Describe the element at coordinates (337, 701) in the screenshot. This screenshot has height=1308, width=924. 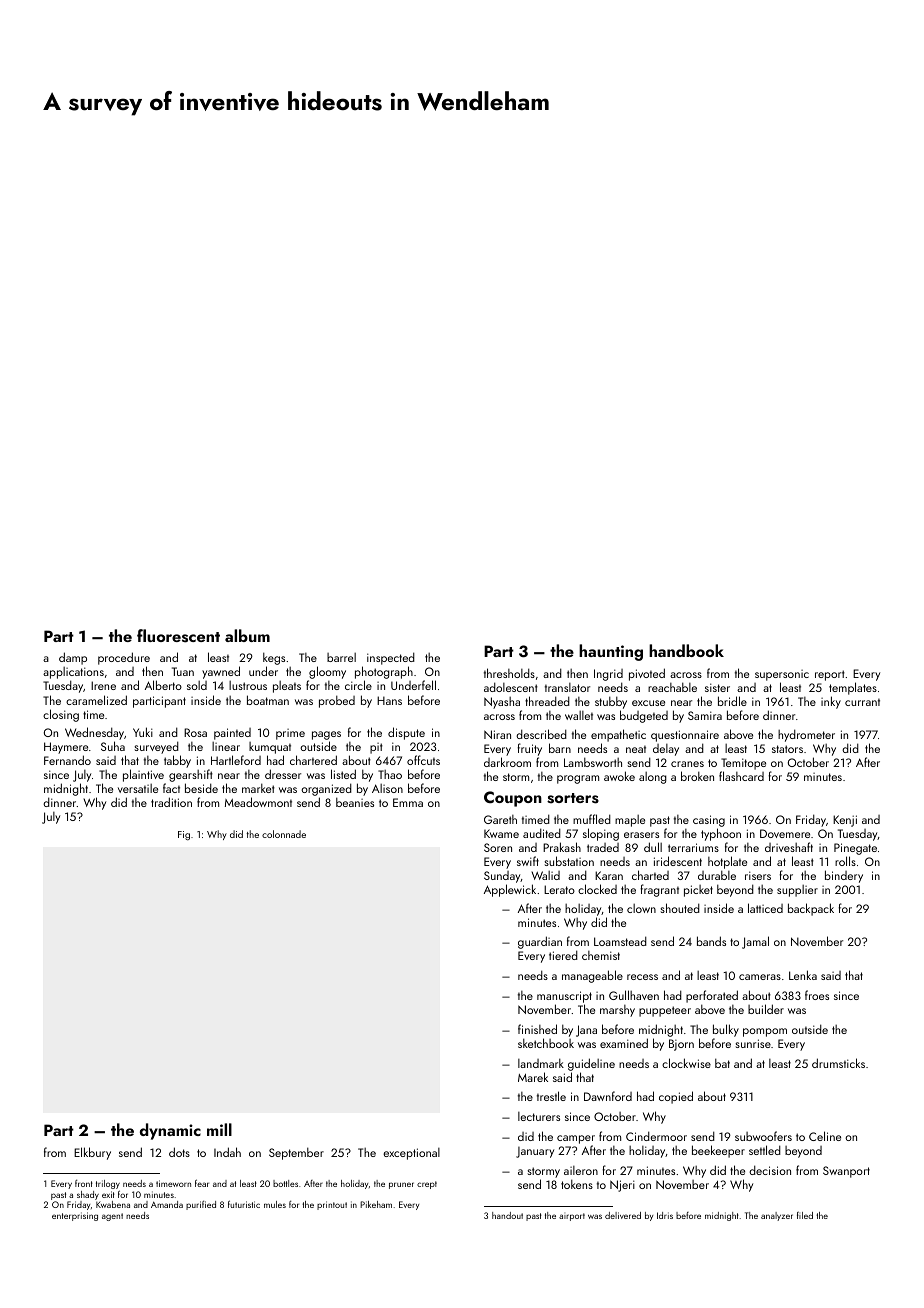
I see `probed` at that location.
